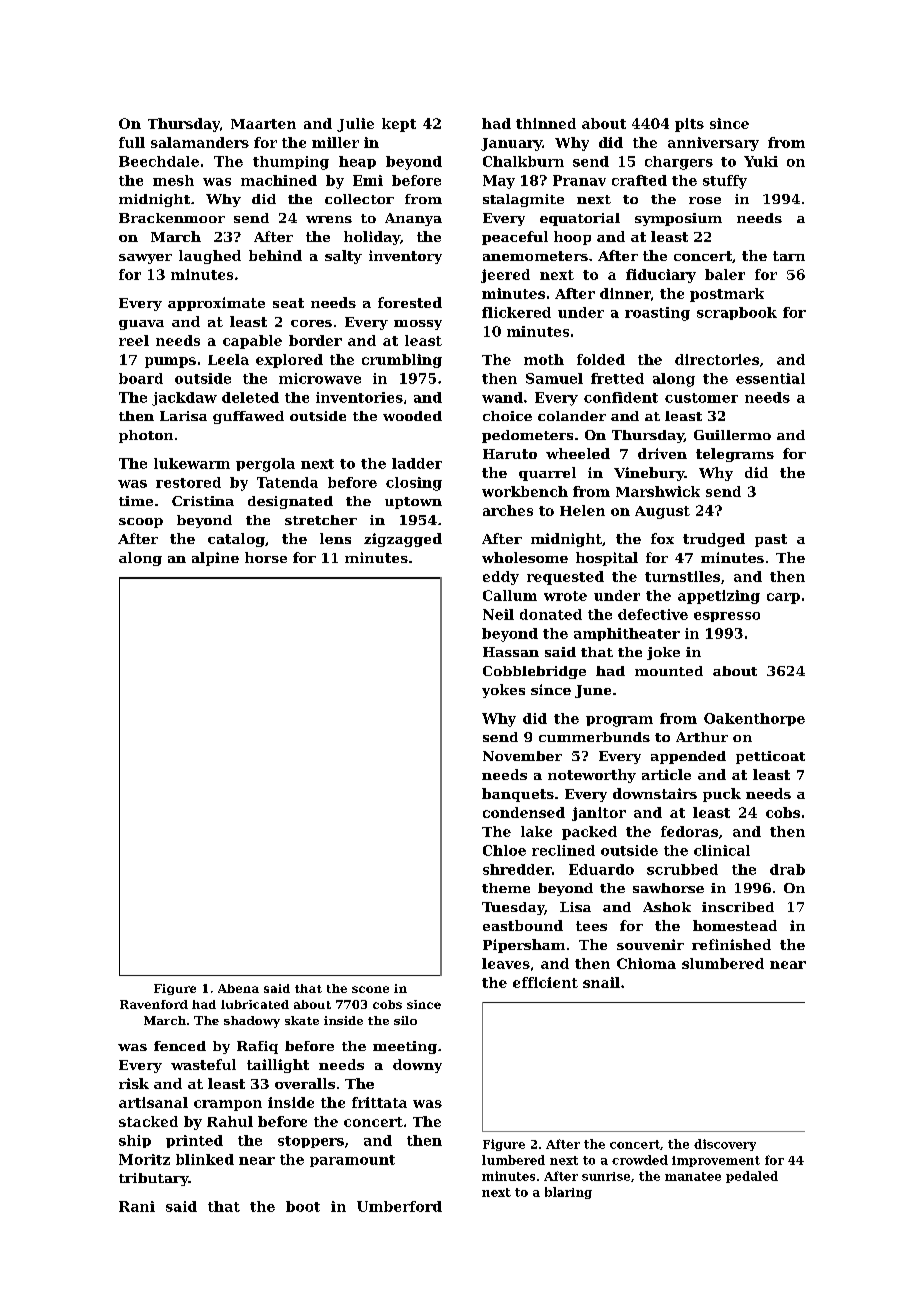  Describe the element at coordinates (722, 795) in the screenshot. I see `puck` at that location.
